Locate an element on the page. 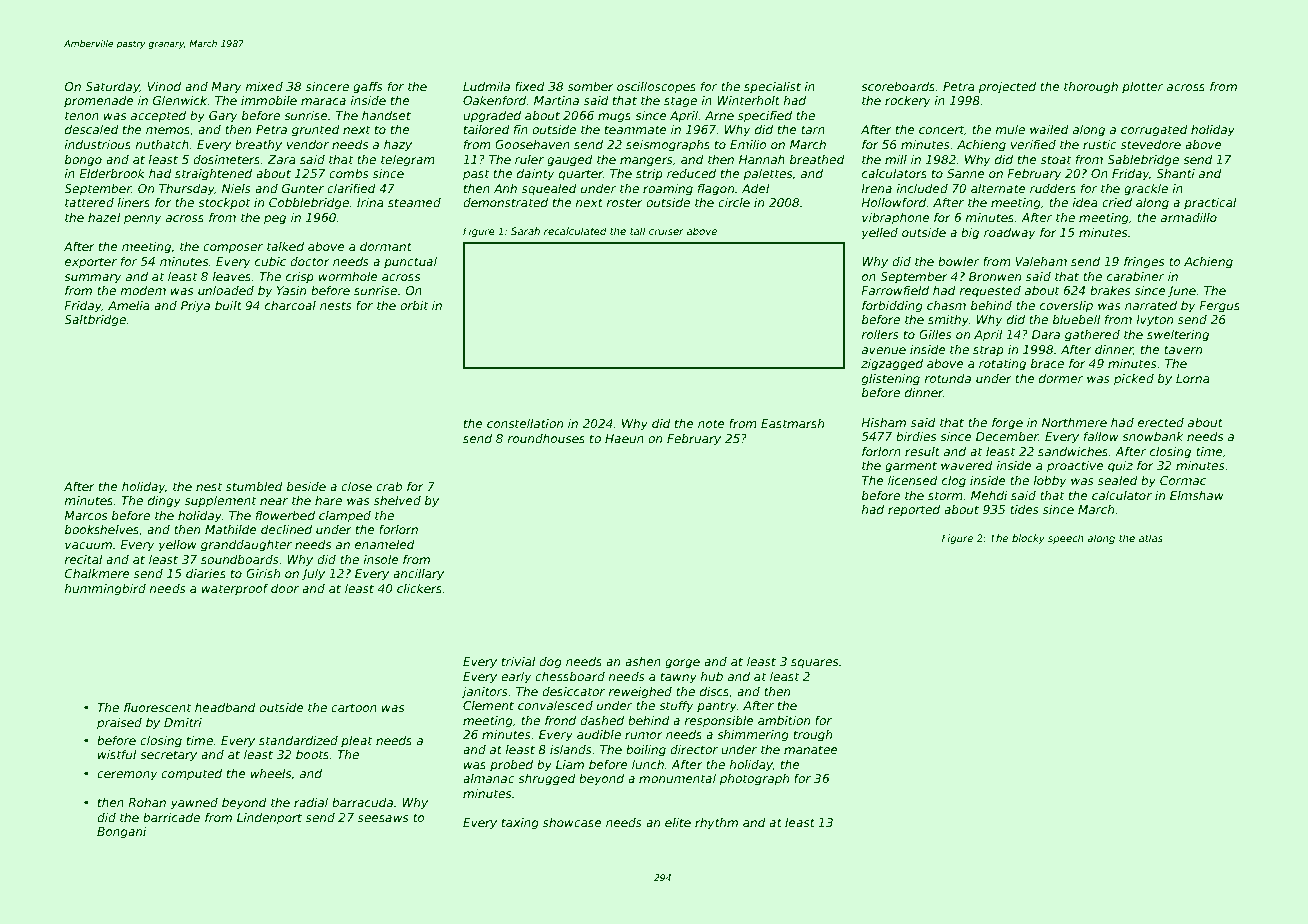 The image size is (1308, 924). Sarah is located at coordinates (525, 231).
